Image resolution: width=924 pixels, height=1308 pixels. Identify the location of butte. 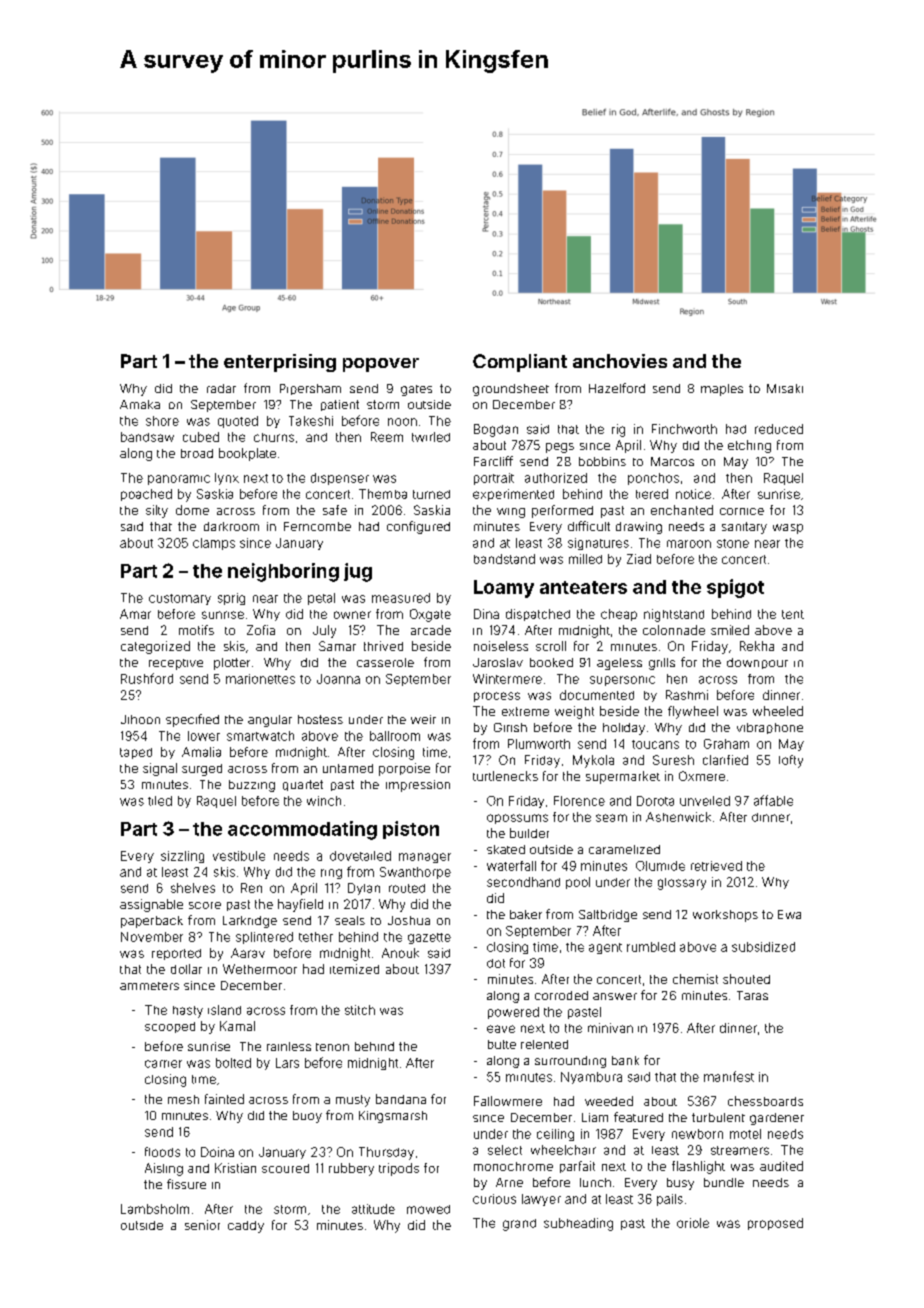
(502, 1044).
